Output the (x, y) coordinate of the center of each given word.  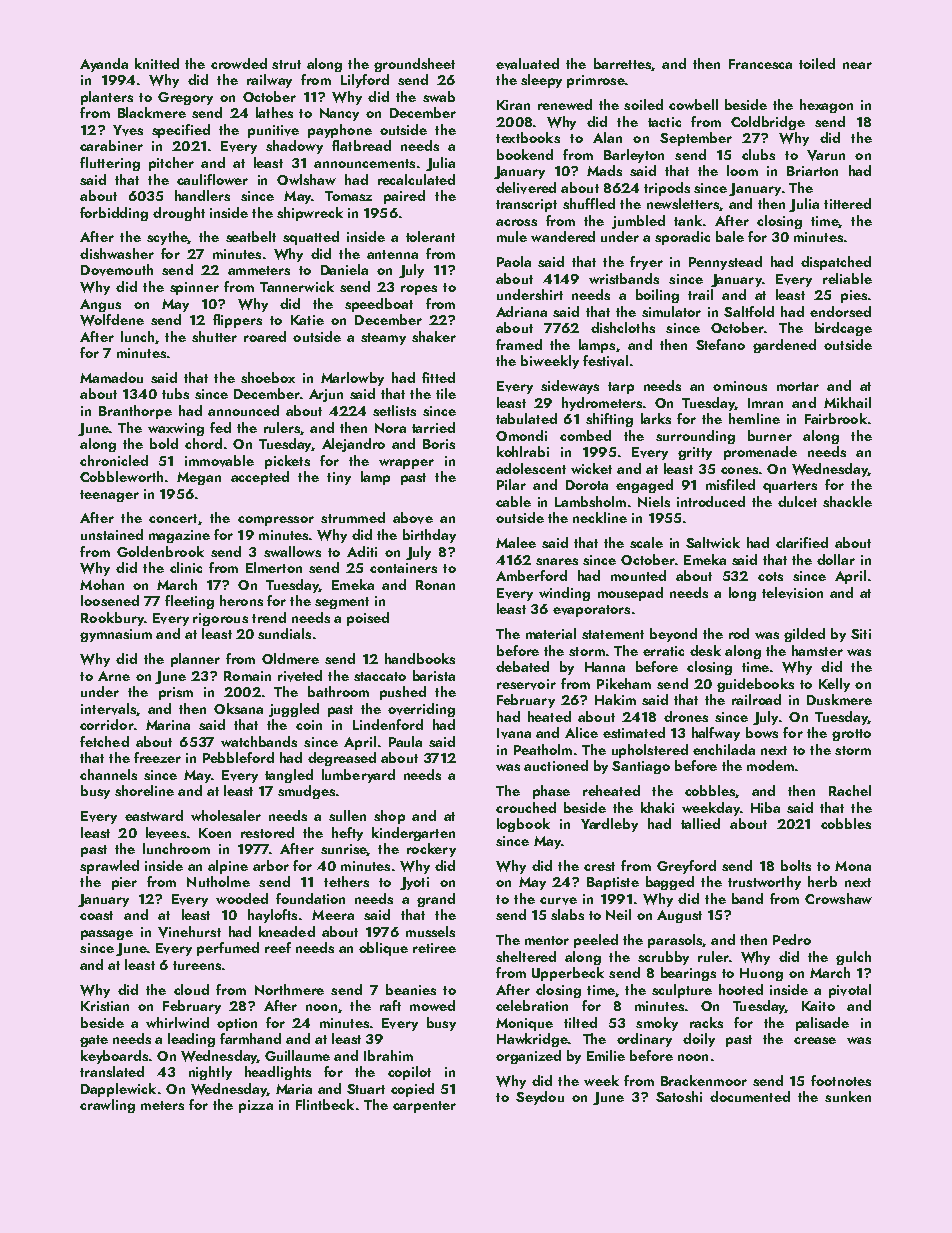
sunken (848, 1096)
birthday (429, 536)
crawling (107, 1106)
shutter (214, 336)
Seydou (540, 1098)
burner (770, 435)
